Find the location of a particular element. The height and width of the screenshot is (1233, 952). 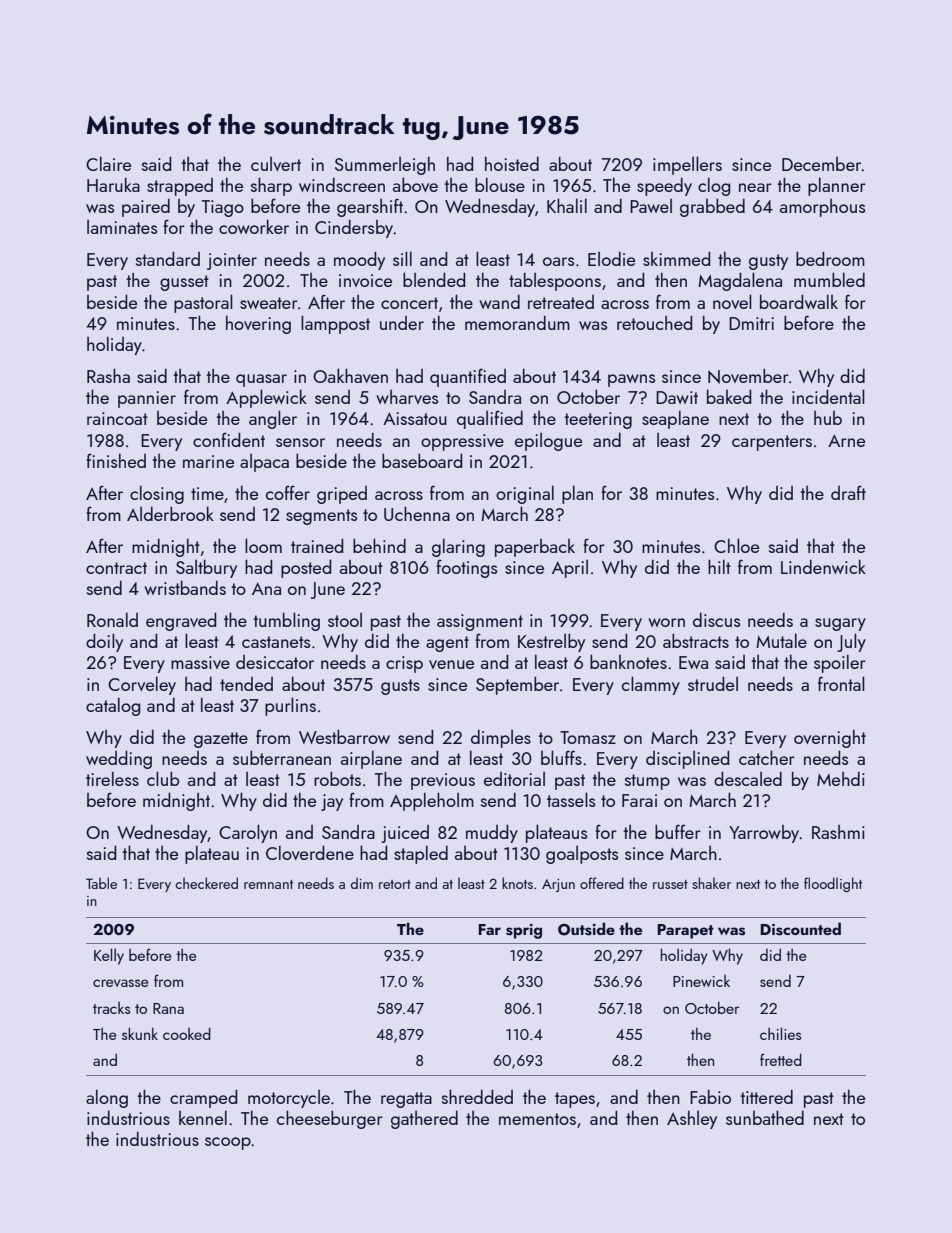

descaled is located at coordinates (748, 778).
